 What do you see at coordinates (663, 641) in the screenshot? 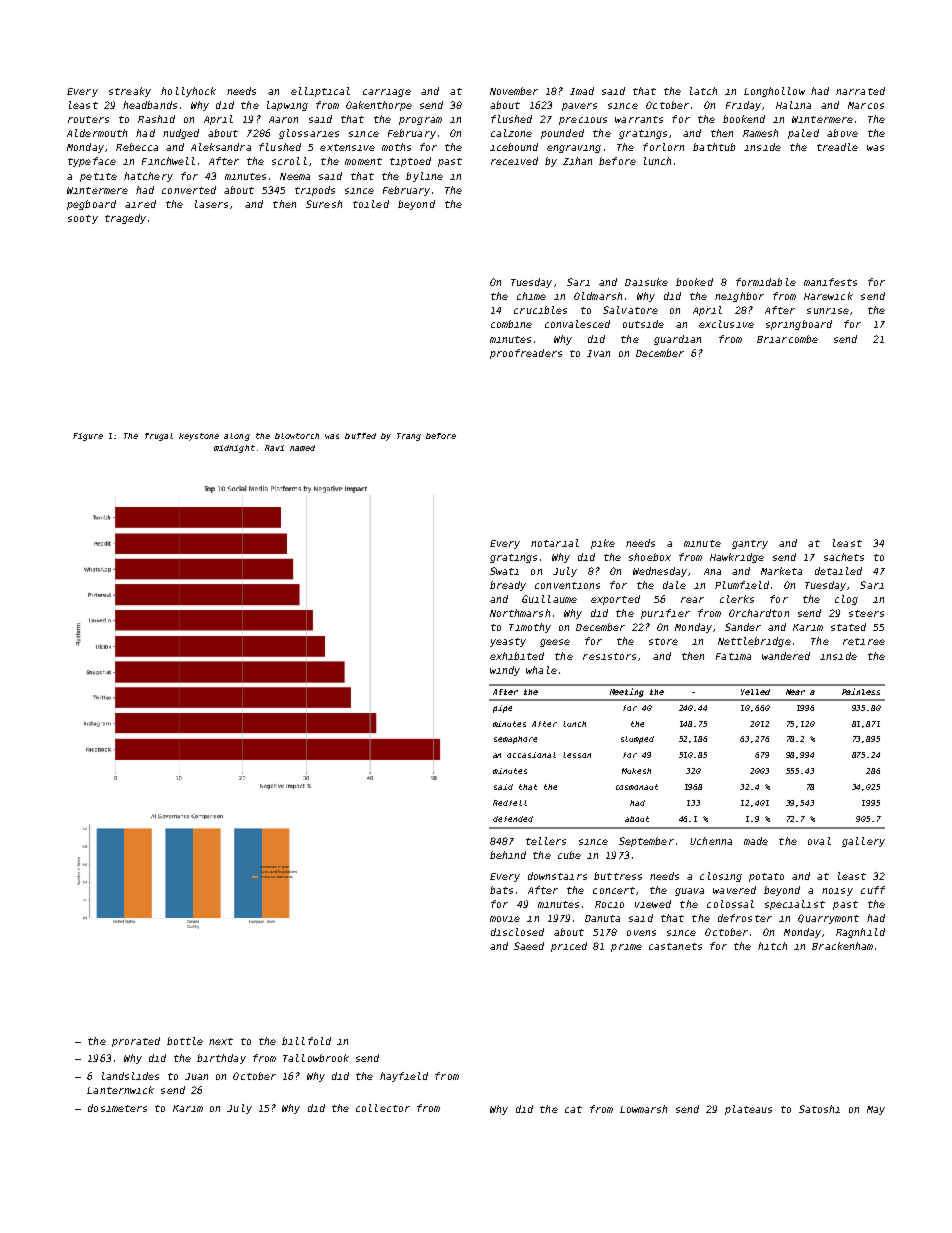
I see `store` at bounding box center [663, 641].
